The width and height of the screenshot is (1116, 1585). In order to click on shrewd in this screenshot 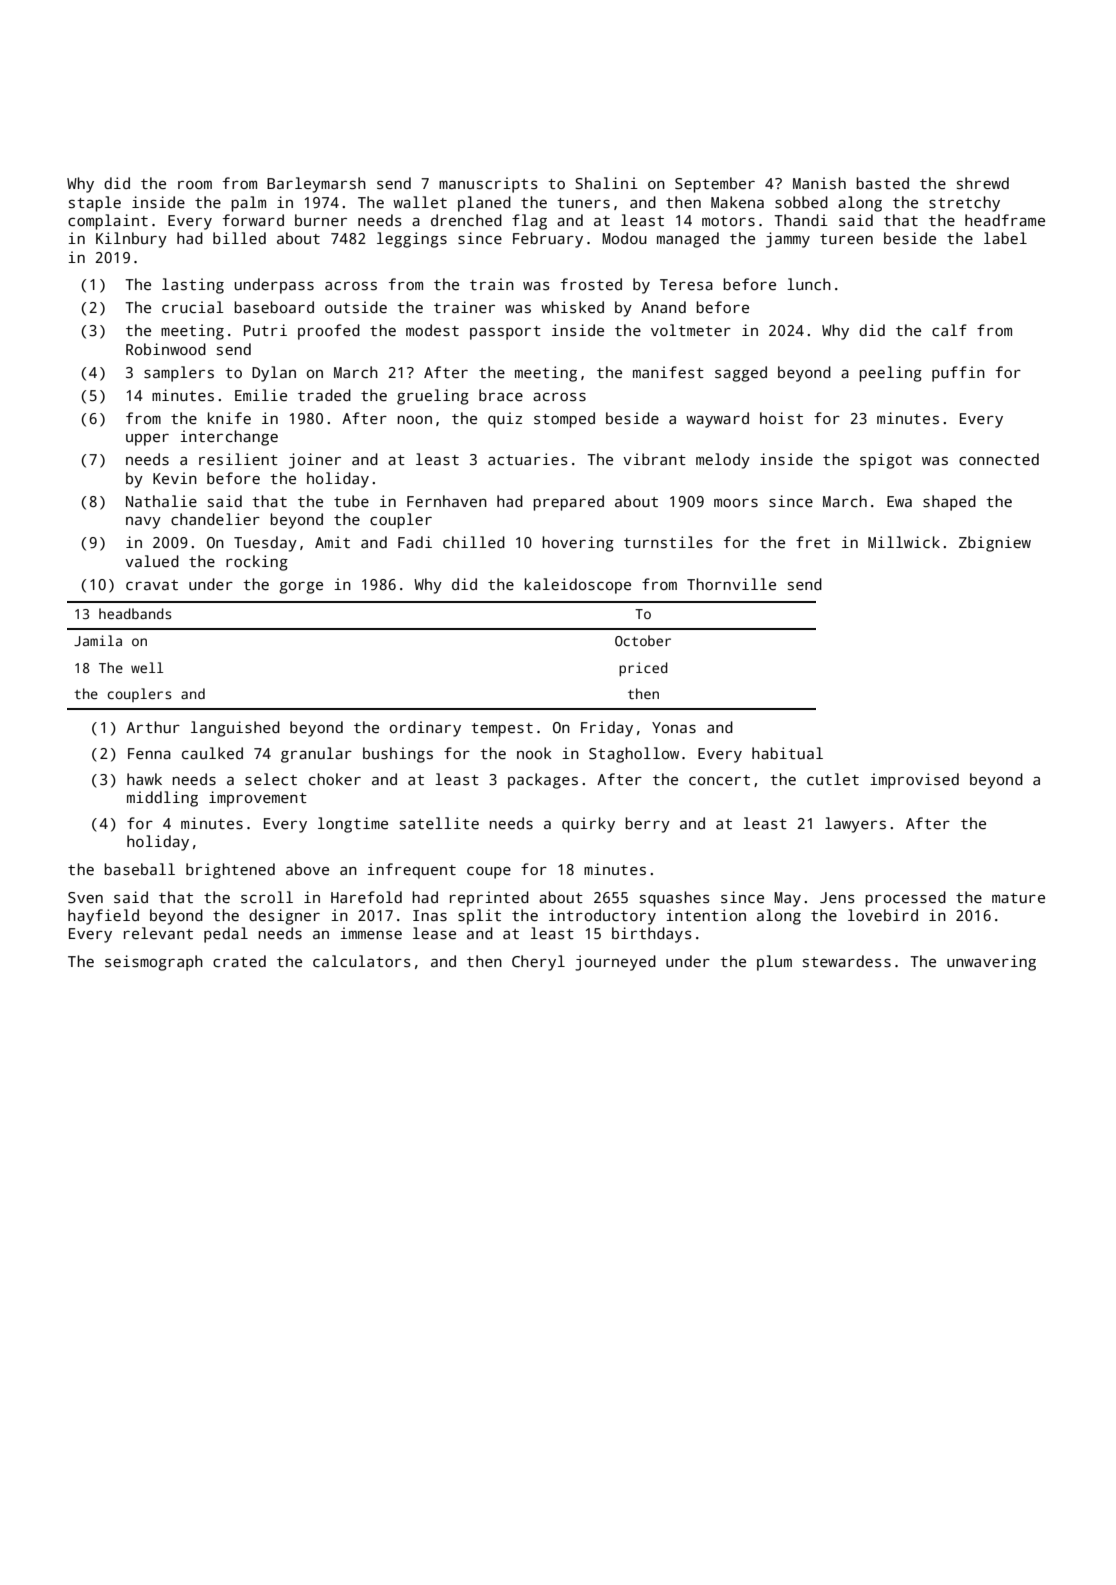, I will do `click(983, 183)`.
